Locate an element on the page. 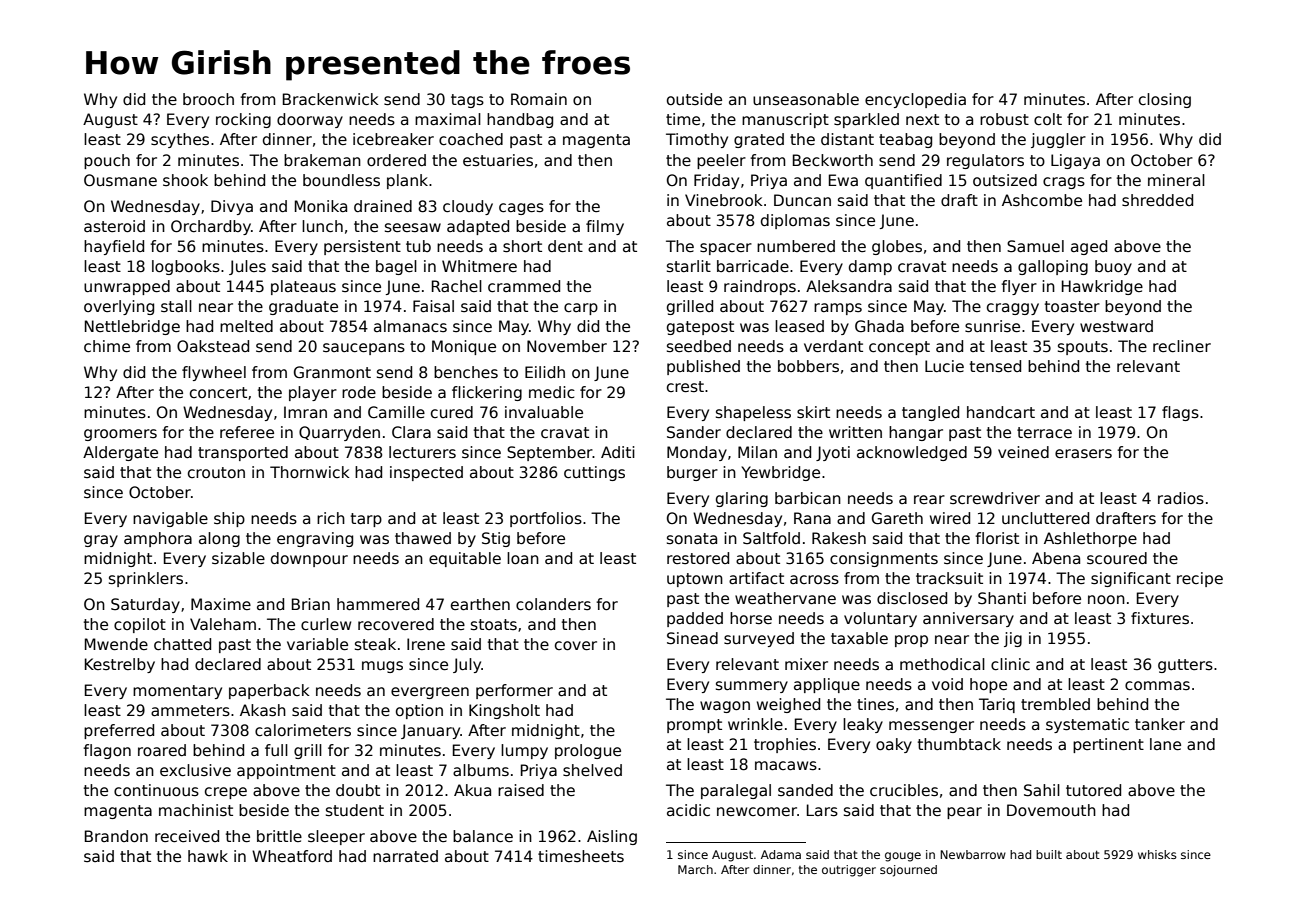 The width and height of the page is (1308, 924). tanker is located at coordinates (1160, 724).
